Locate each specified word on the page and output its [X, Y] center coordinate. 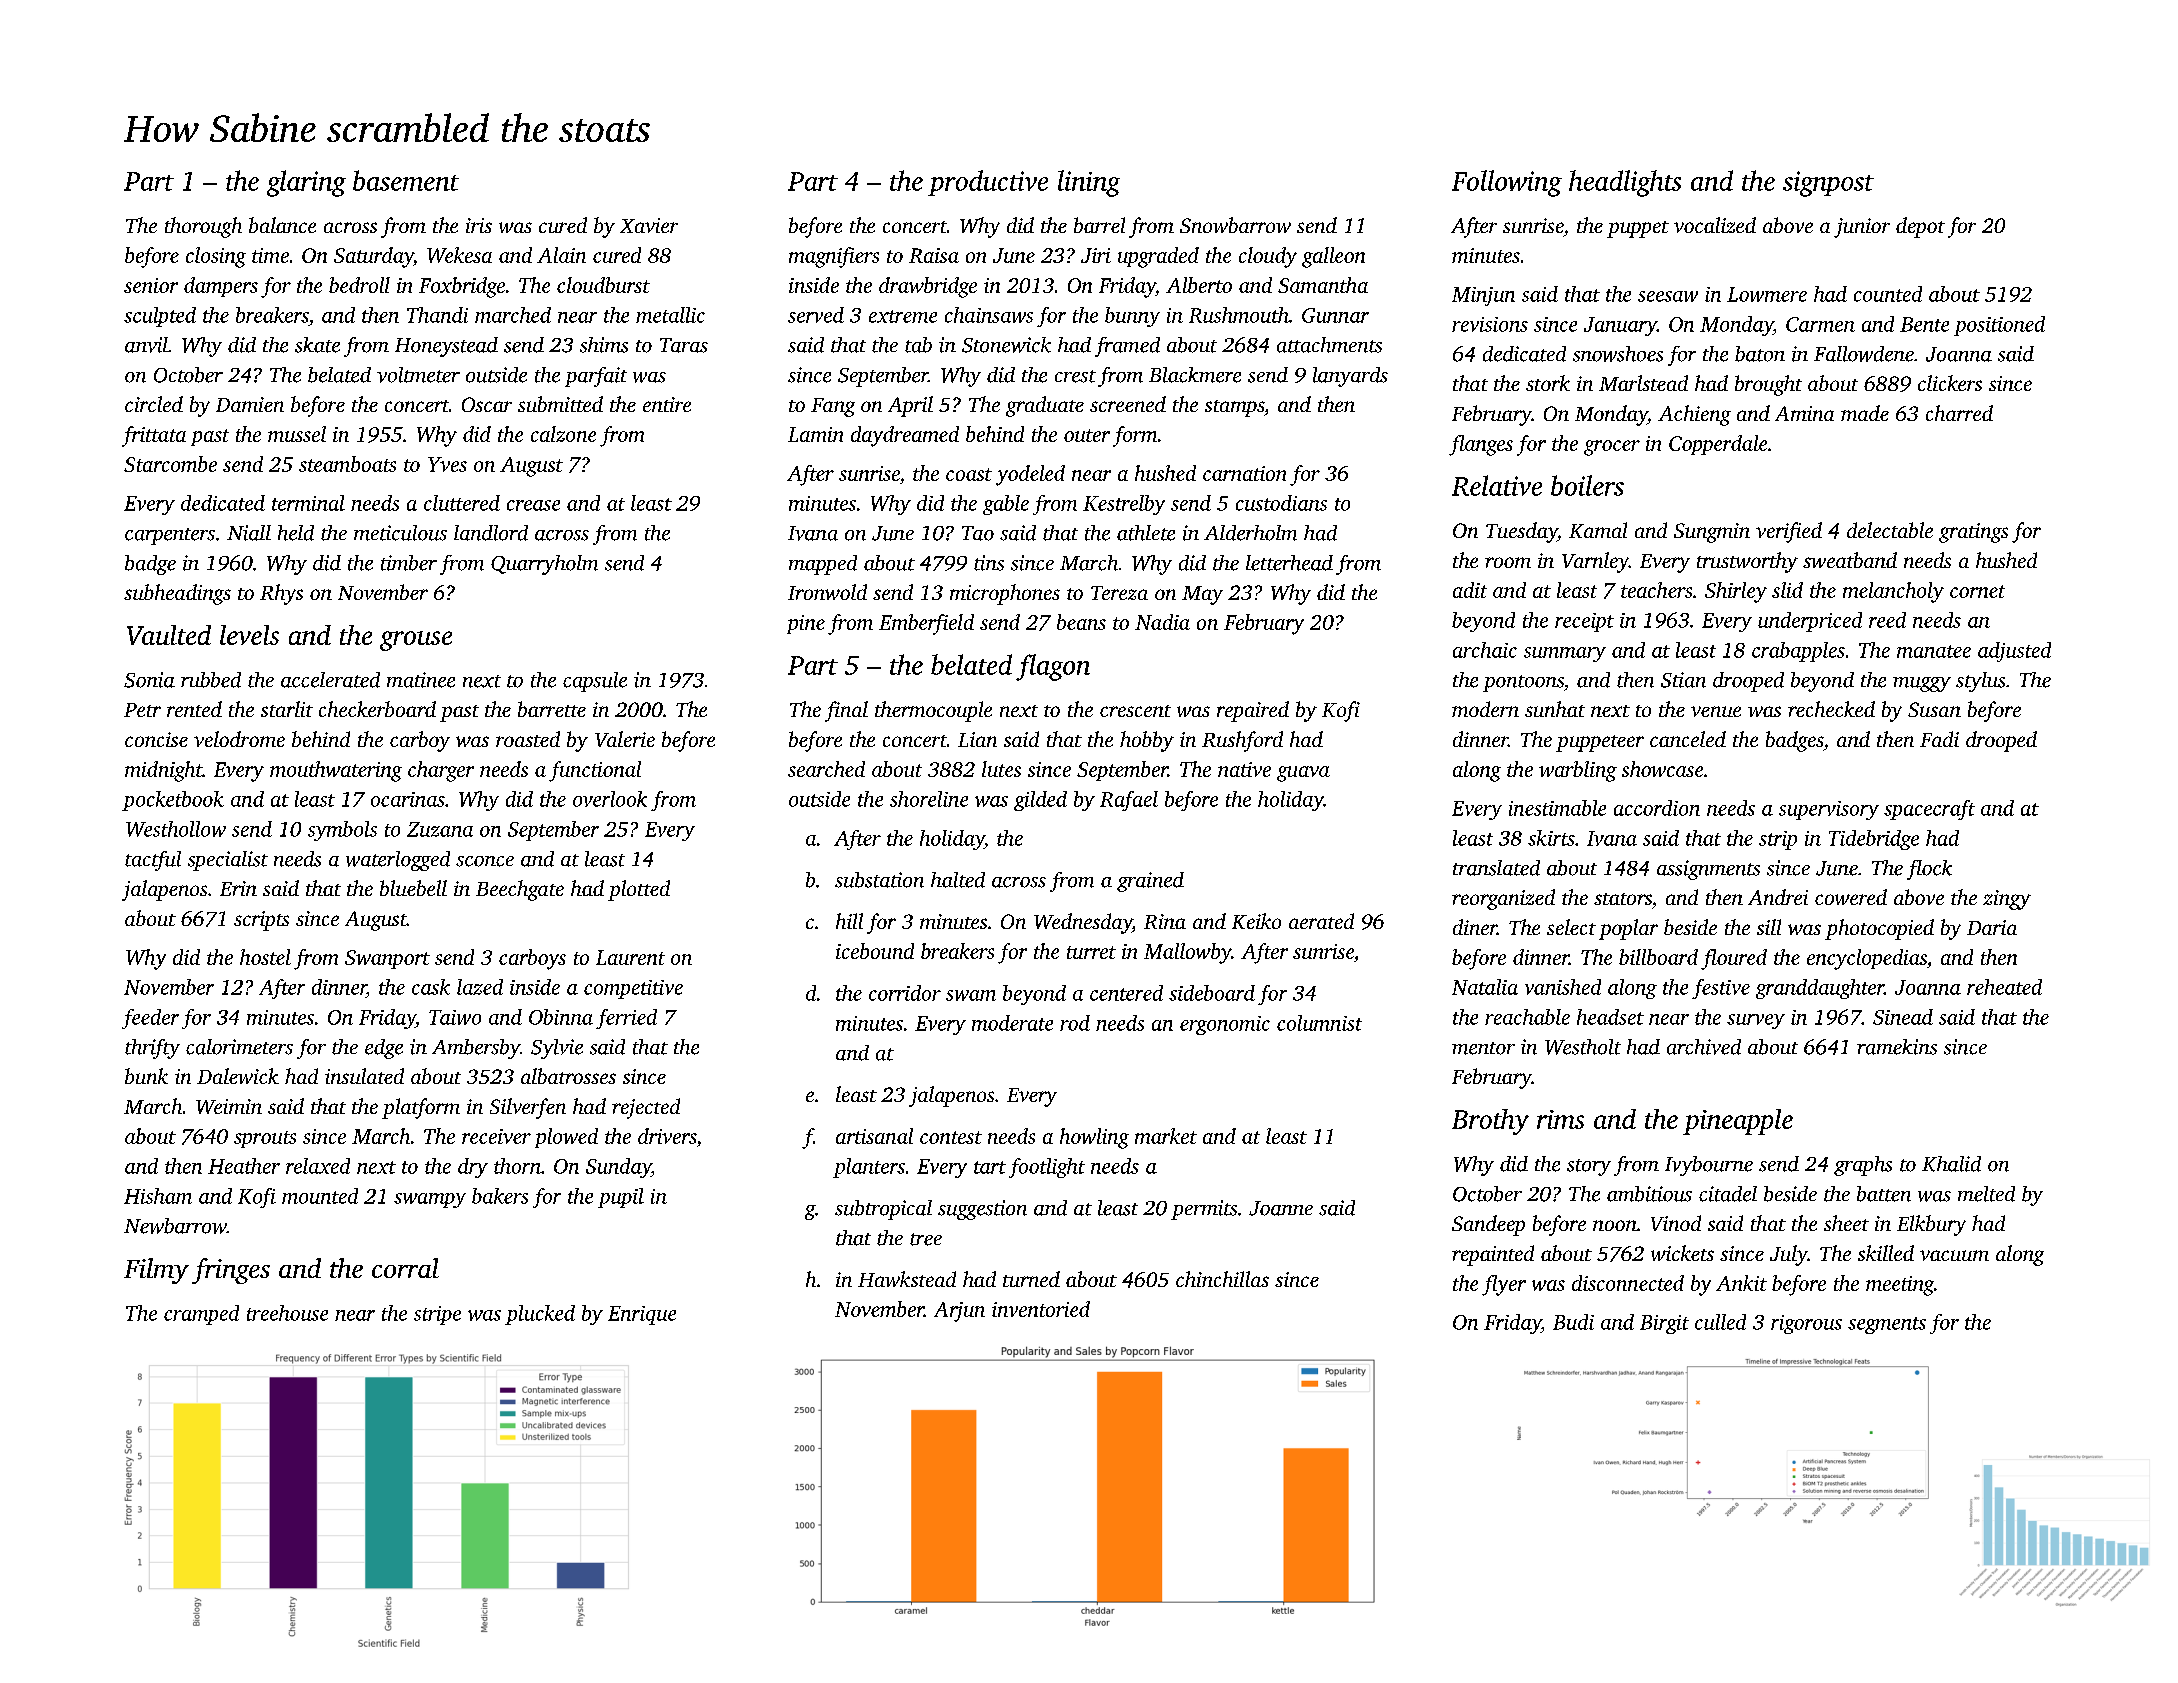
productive [988, 183]
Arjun [959, 1312]
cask [431, 987]
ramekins [1897, 1047]
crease [533, 505]
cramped [201, 1315]
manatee [1934, 651]
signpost [1828, 184]
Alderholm [1250, 533]
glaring [306, 183]
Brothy [1490, 1122]
